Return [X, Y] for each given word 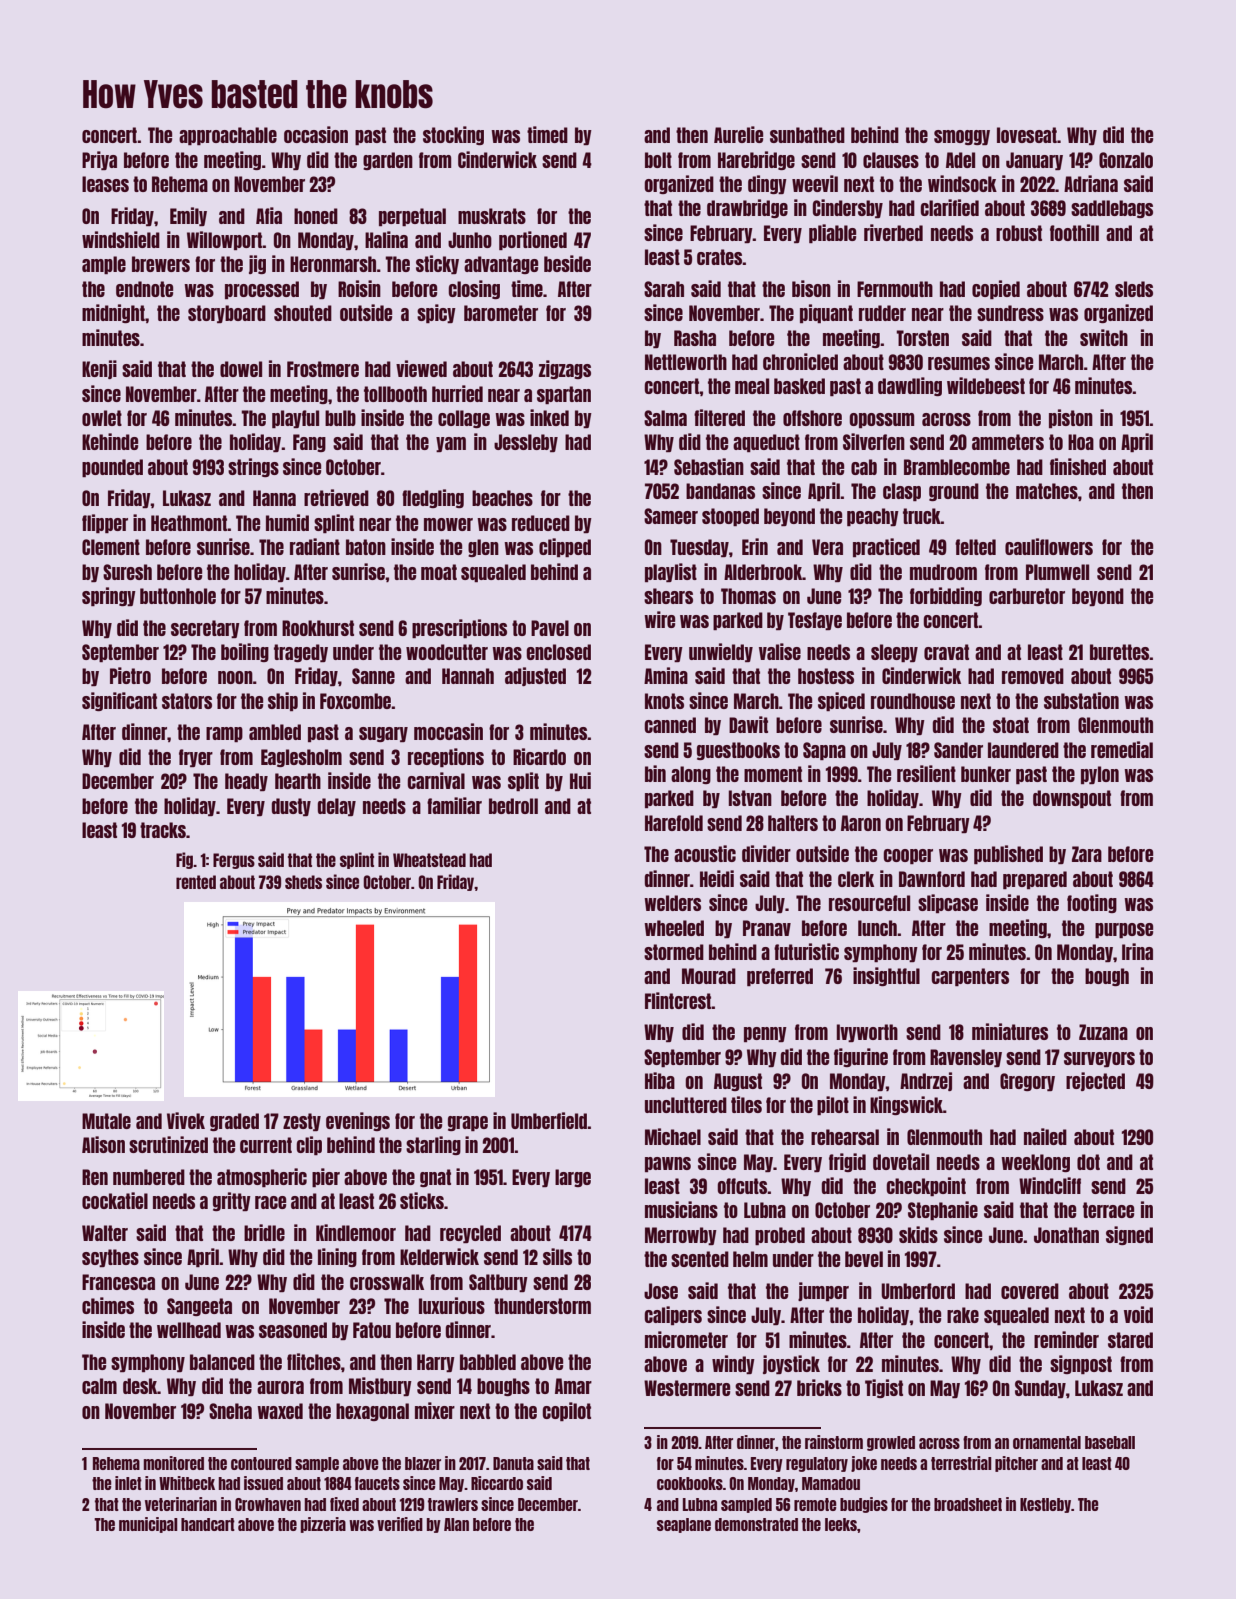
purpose [1124, 930]
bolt [658, 160]
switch [1104, 337]
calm [99, 1386]
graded [234, 1122]
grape [468, 1123]
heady [246, 782]
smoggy [962, 137]
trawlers [453, 1504]
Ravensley [966, 1058]
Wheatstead [429, 860]
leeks [841, 1524]
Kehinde [110, 441]
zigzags [565, 369]
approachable [228, 136]
